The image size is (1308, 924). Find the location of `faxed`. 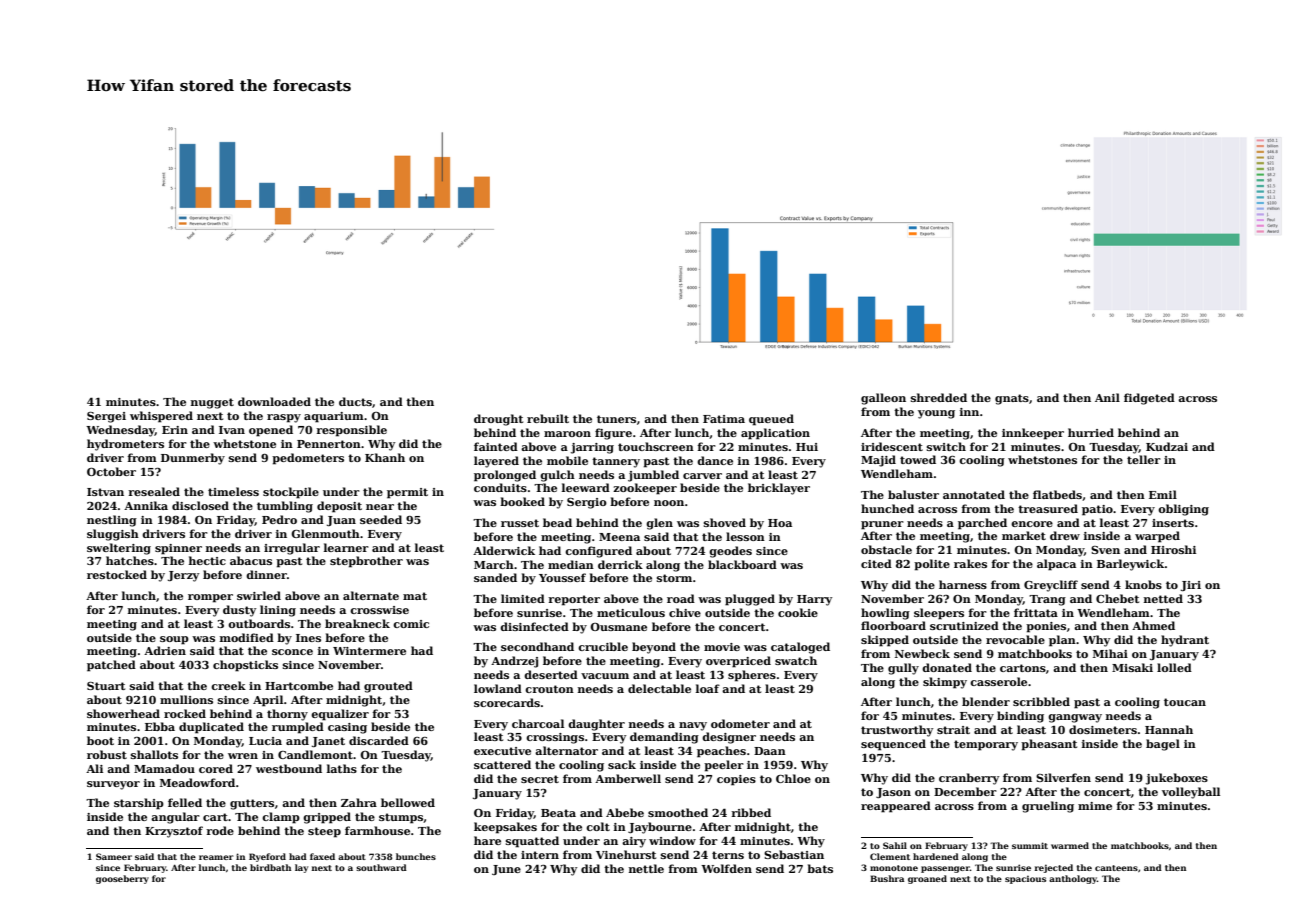

faxed is located at coordinates (322, 856).
